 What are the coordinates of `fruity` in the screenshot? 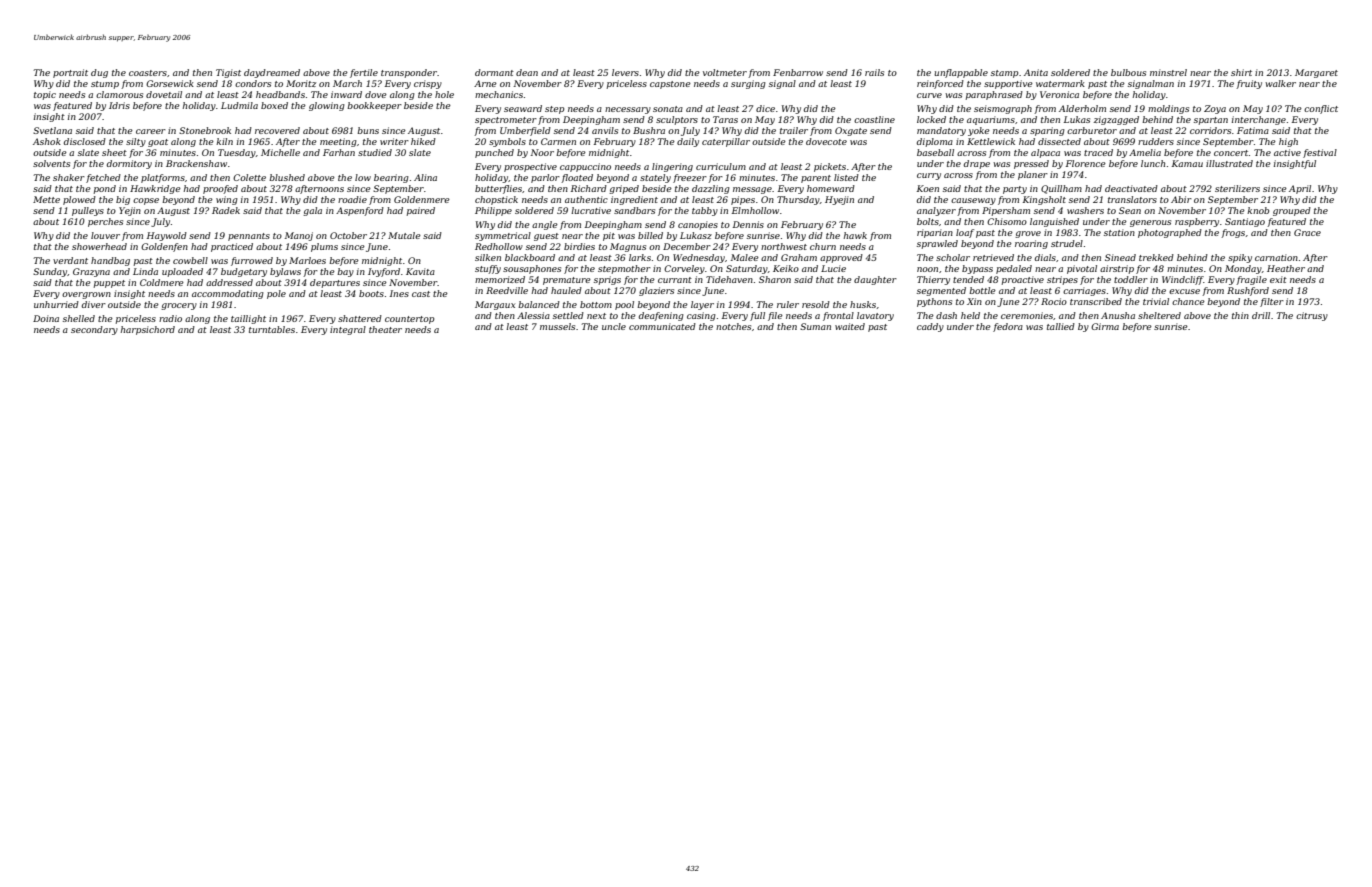 It's located at (1249, 84).
